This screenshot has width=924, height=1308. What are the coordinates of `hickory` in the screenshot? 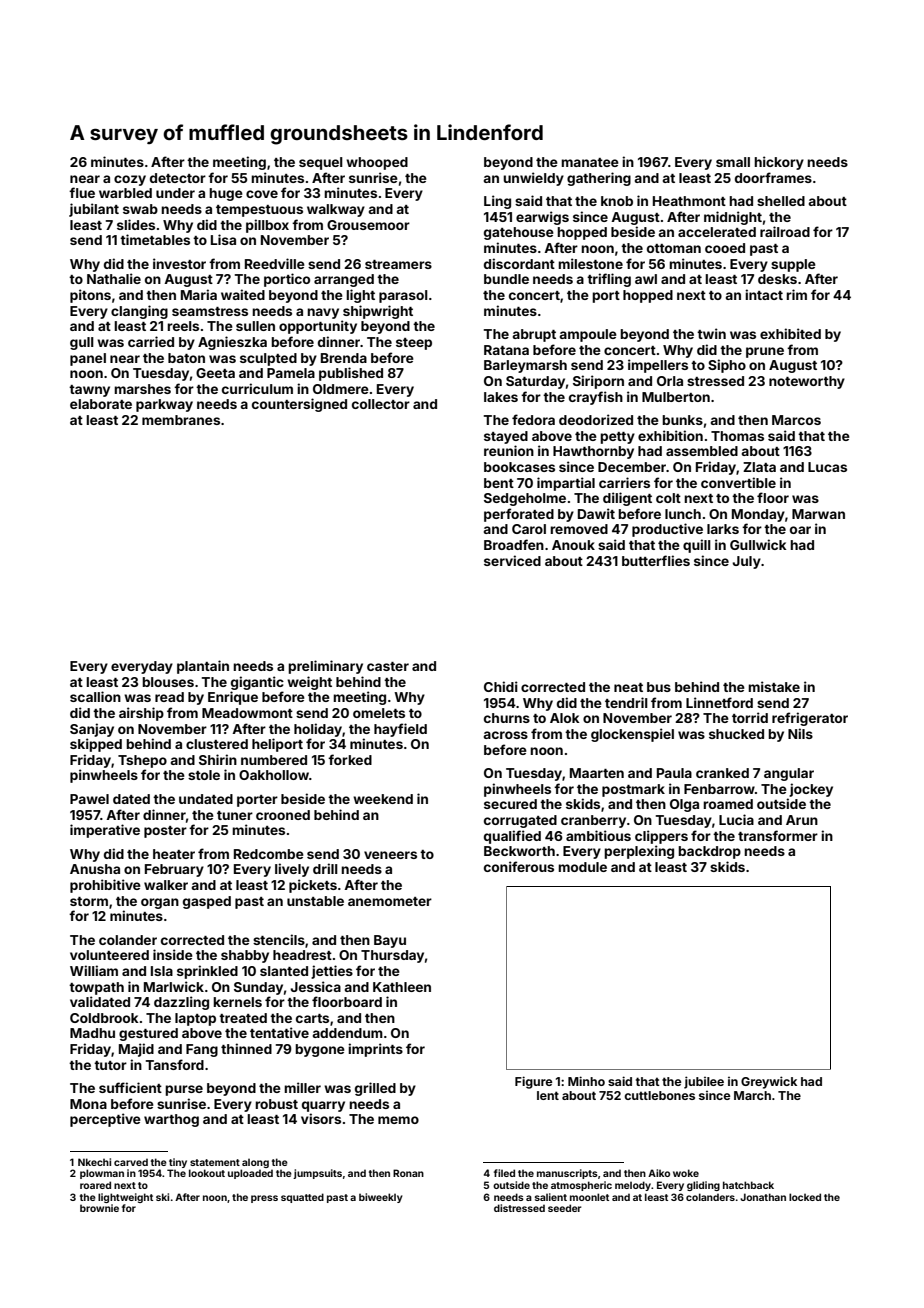 It's located at (779, 163).
